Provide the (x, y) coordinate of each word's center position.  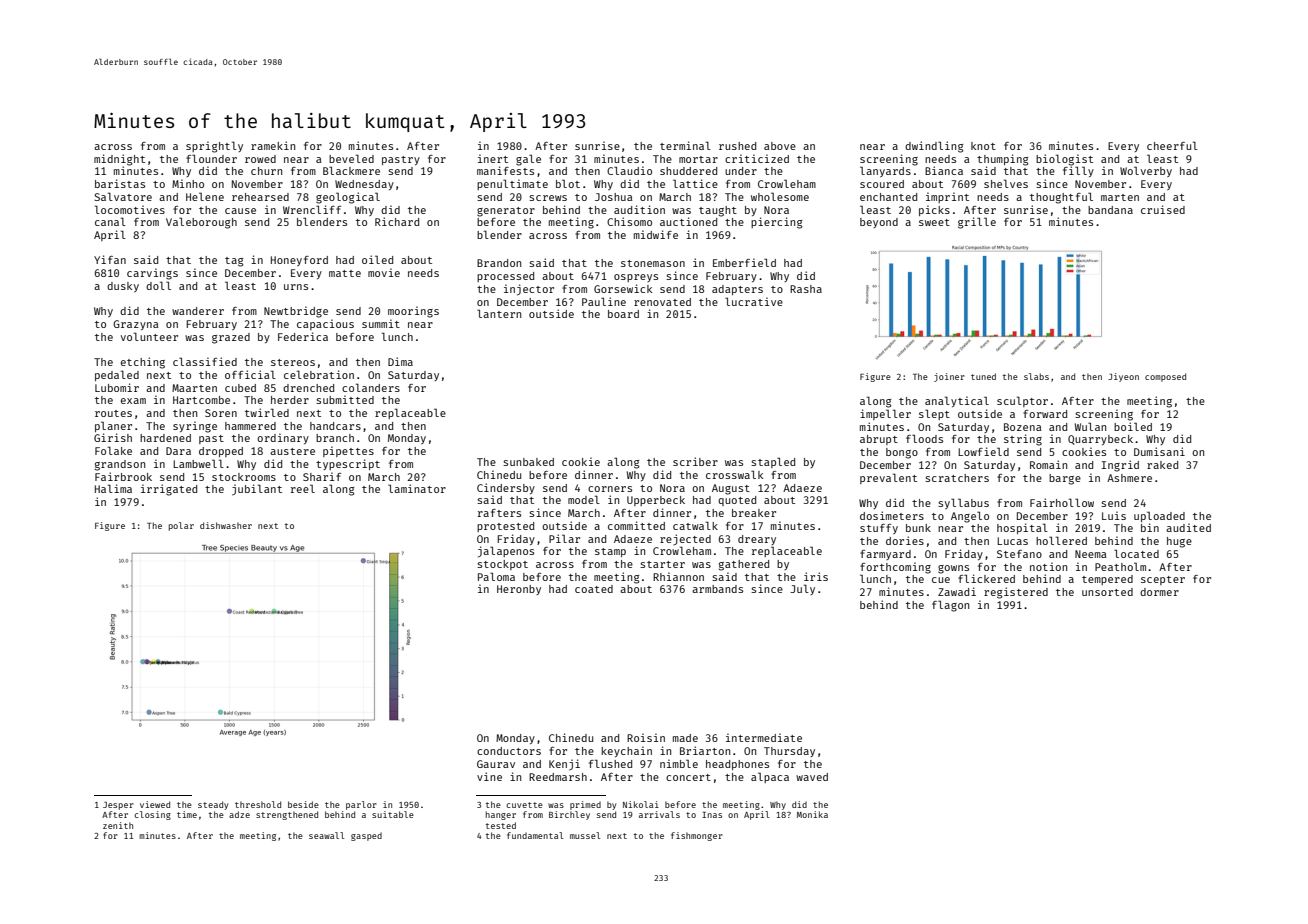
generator (506, 212)
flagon (950, 606)
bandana (1110, 210)
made (685, 738)
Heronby (519, 590)
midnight (119, 160)
